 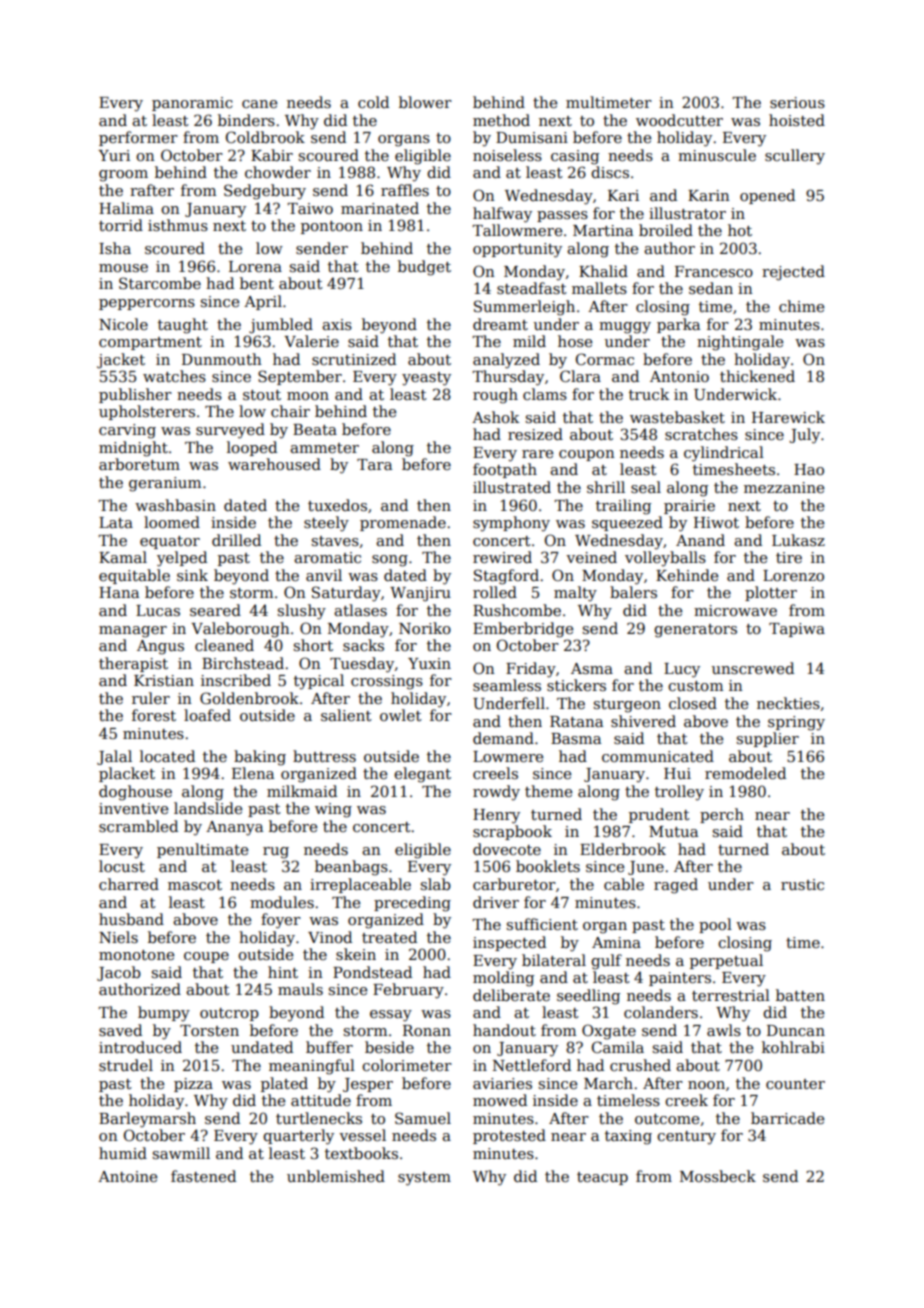 I want to click on Kristian, so click(x=164, y=680).
